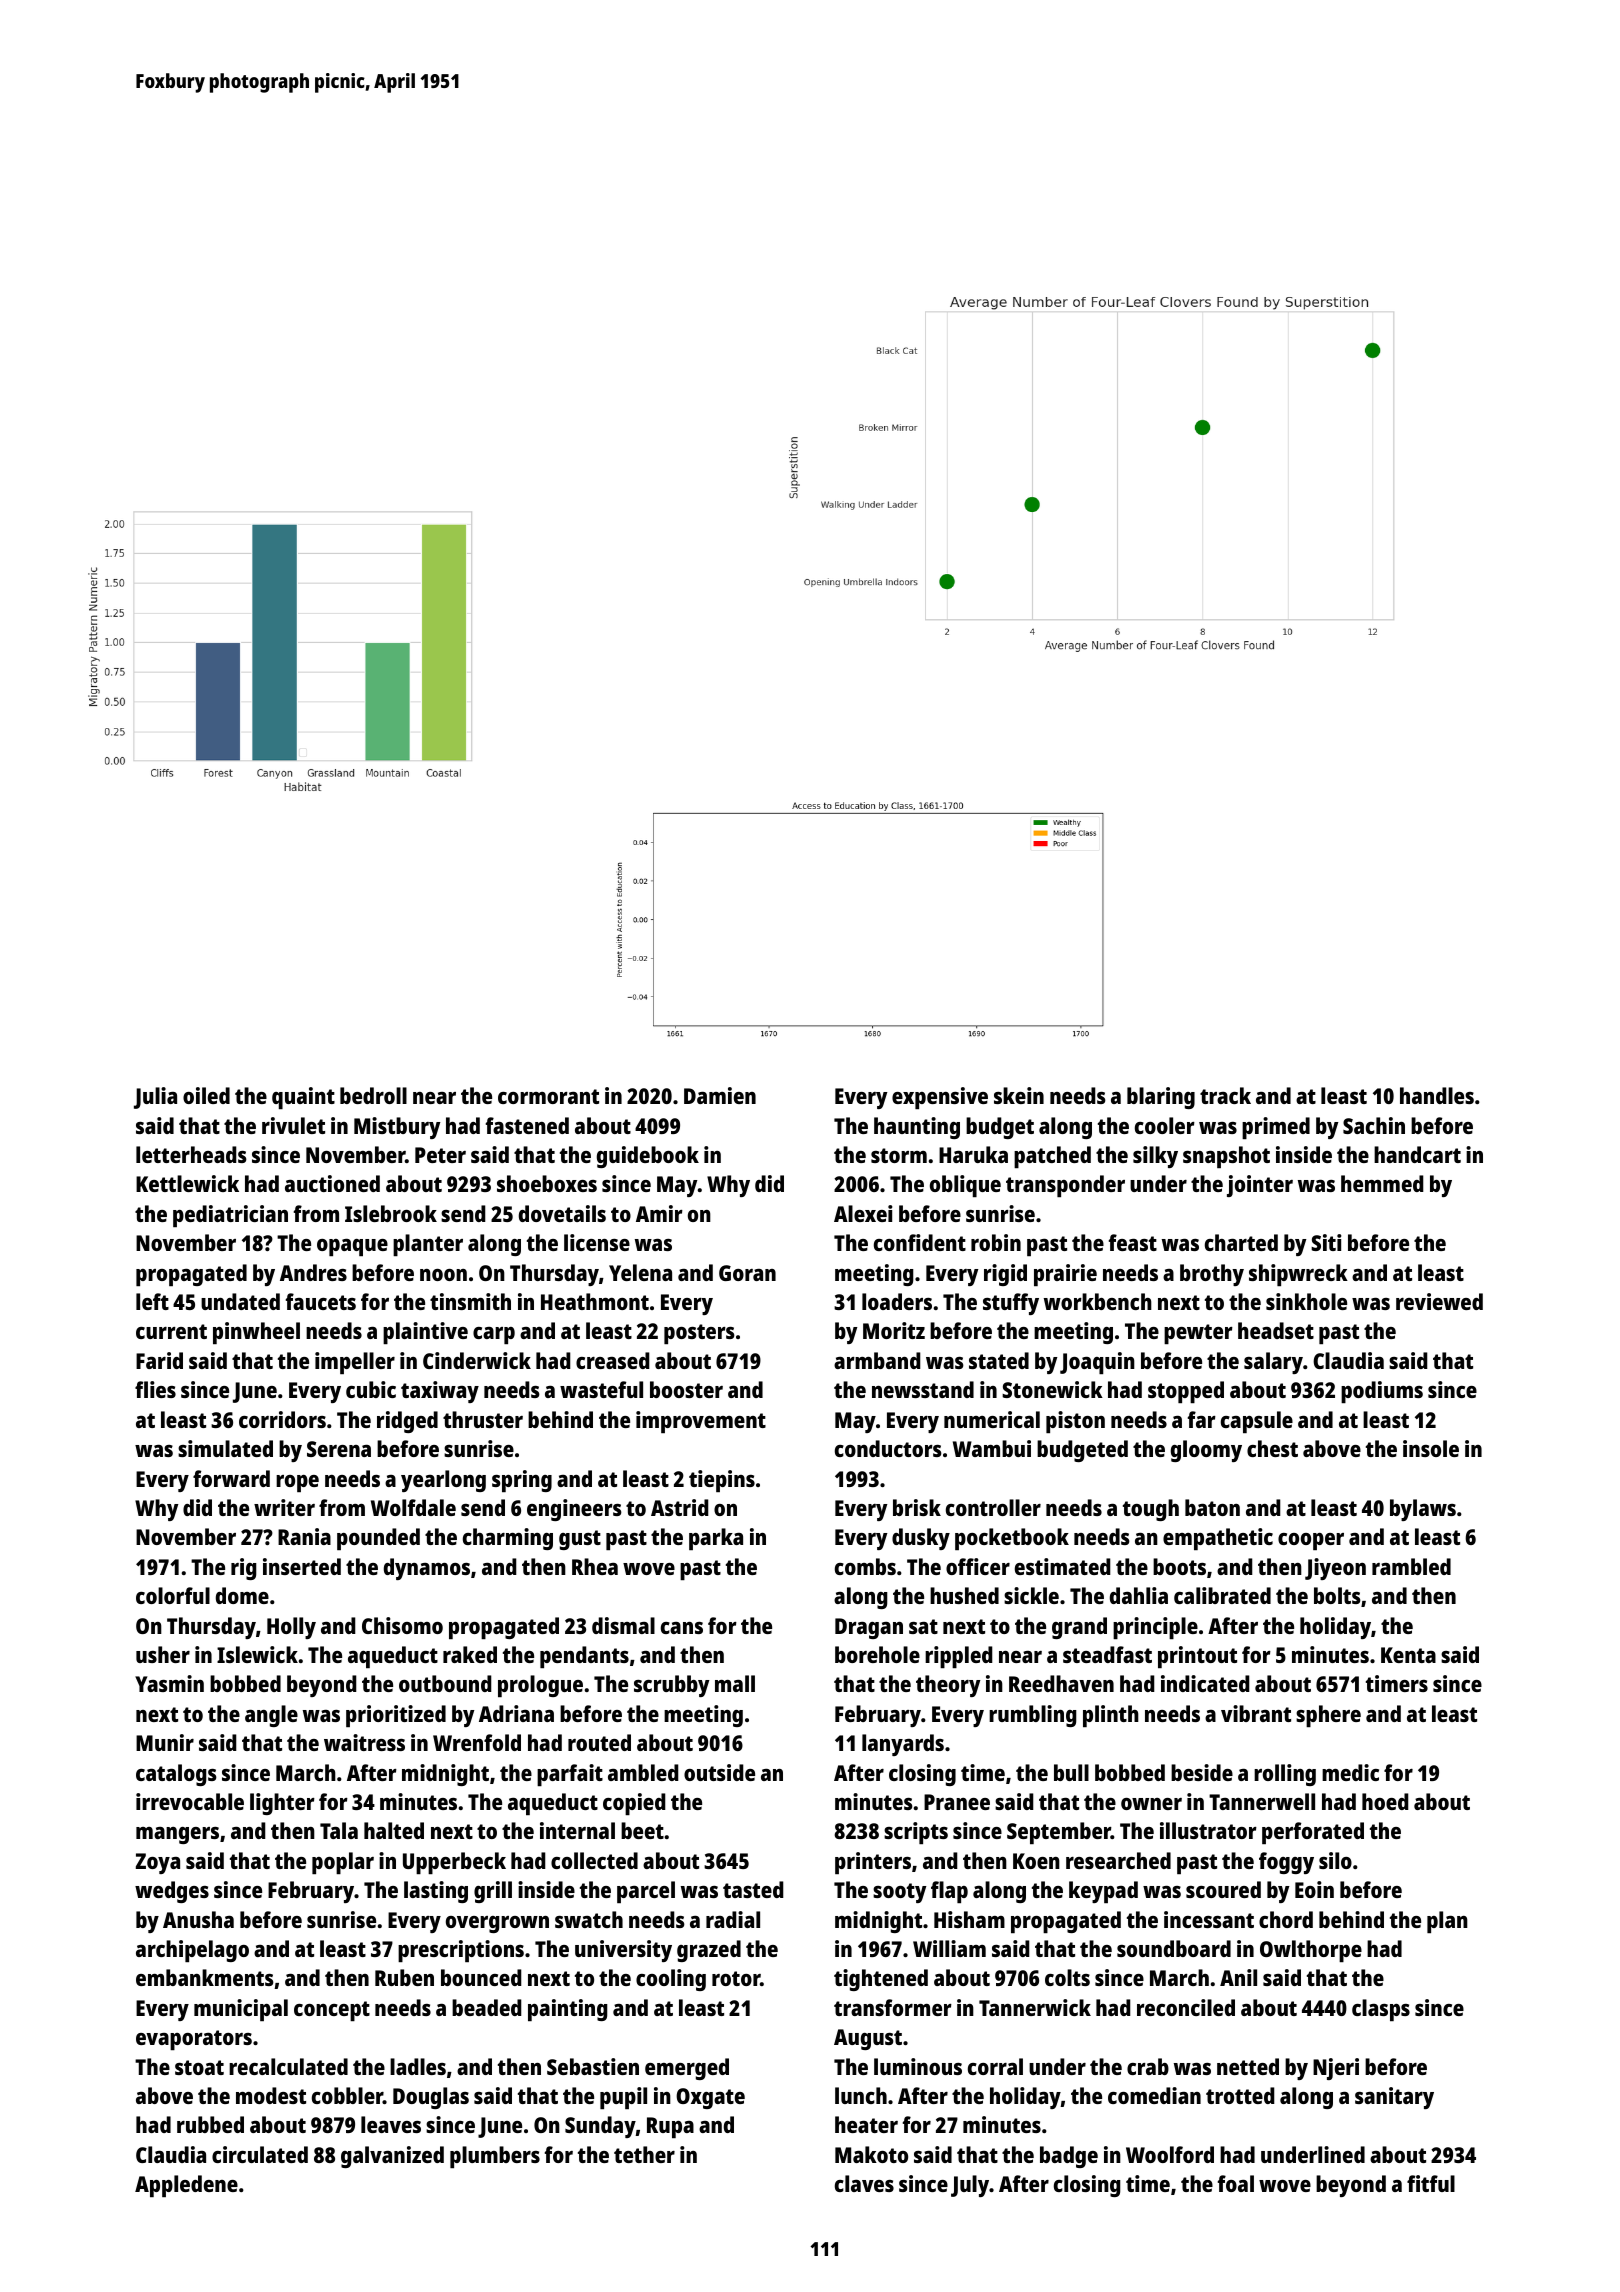 This image has height=2292, width=1620. I want to click on expensive, so click(940, 1098).
